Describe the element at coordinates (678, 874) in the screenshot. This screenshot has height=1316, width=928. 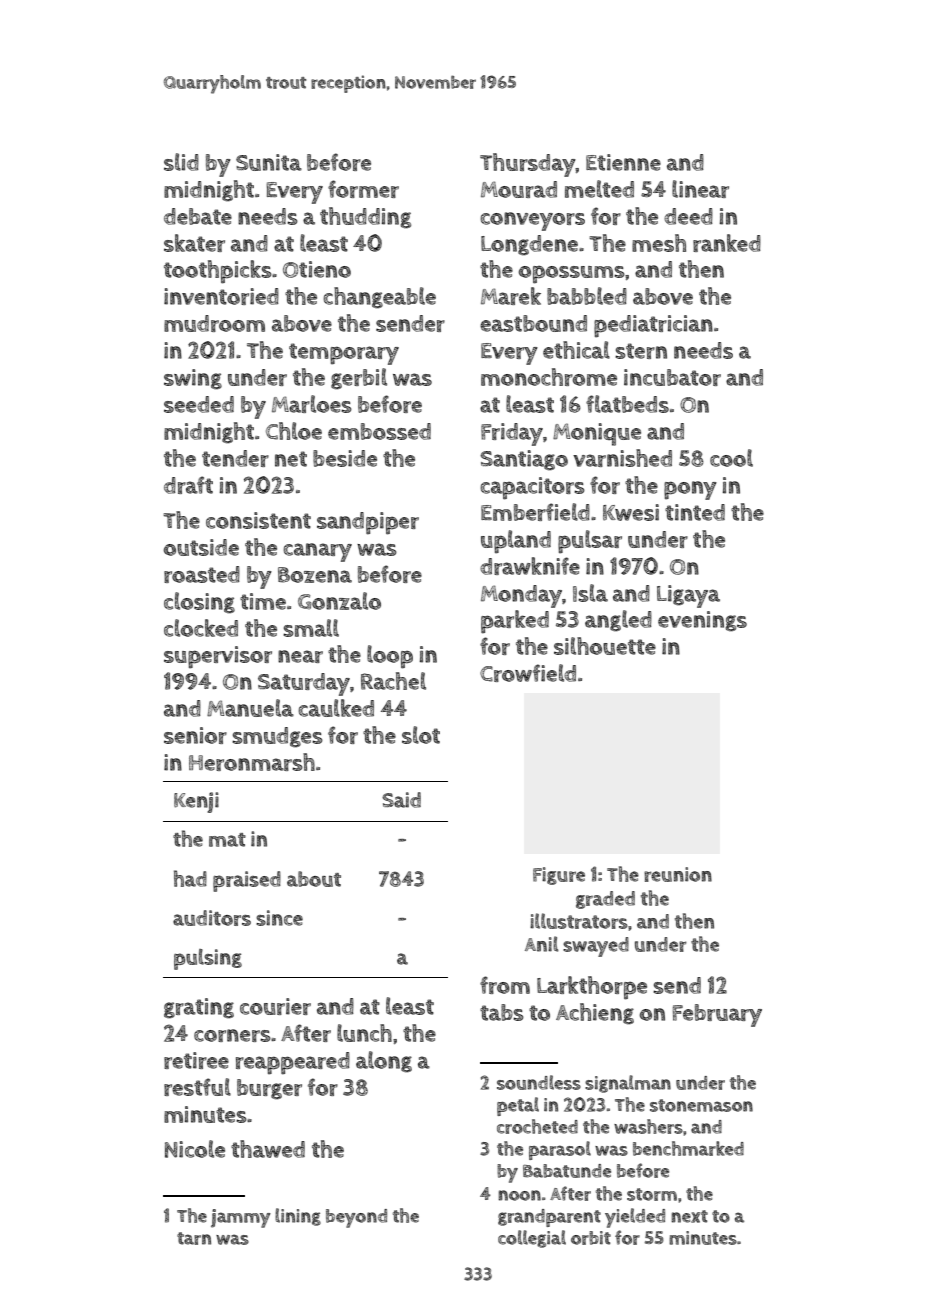
I see `reunion` at that location.
